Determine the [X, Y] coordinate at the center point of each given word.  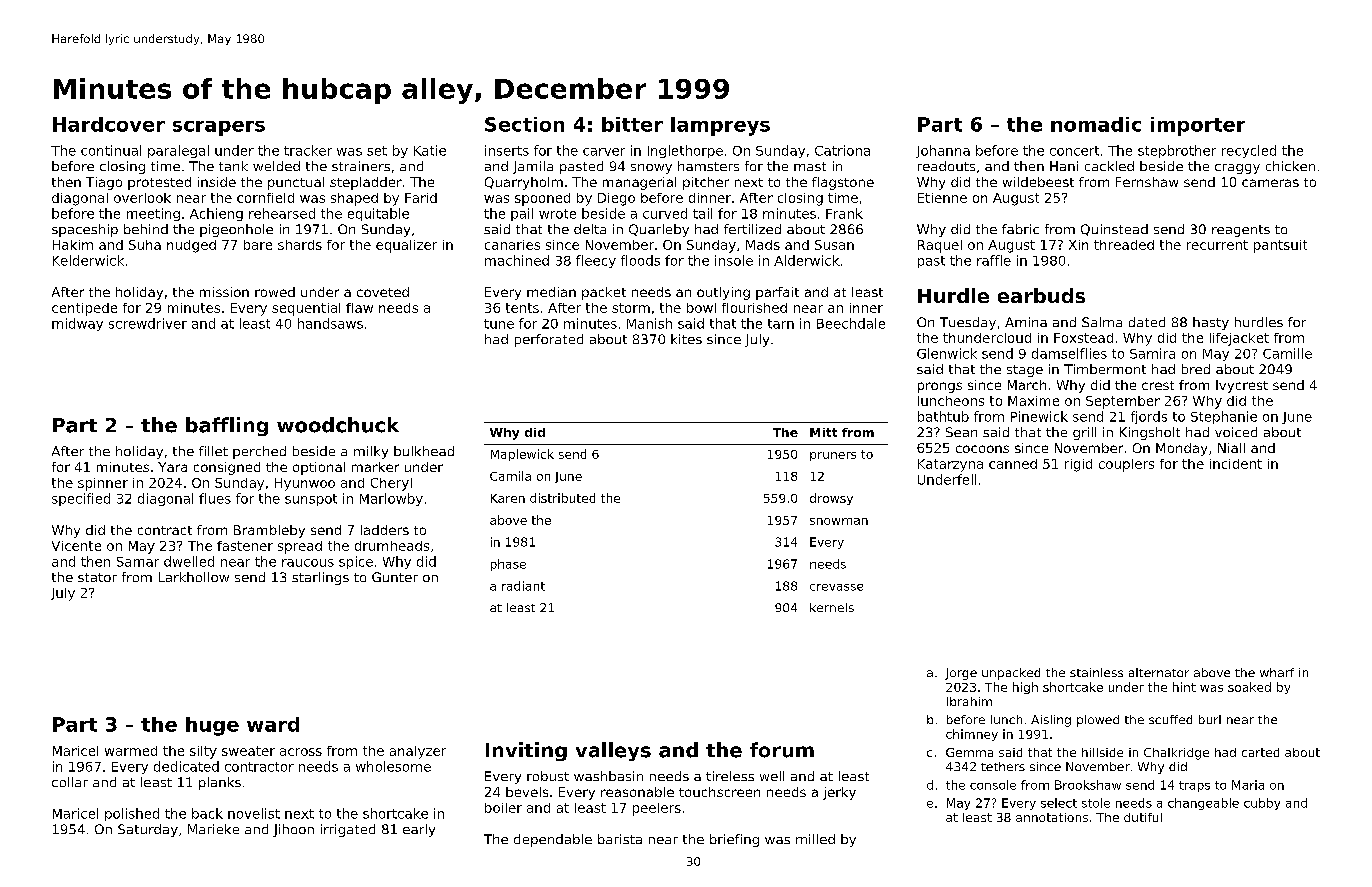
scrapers [219, 128]
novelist [254, 813]
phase [508, 565]
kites [686, 339]
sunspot [311, 500]
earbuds [1041, 295]
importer [1198, 126]
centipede [84, 309]
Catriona [842, 150]
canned [1013, 464]
